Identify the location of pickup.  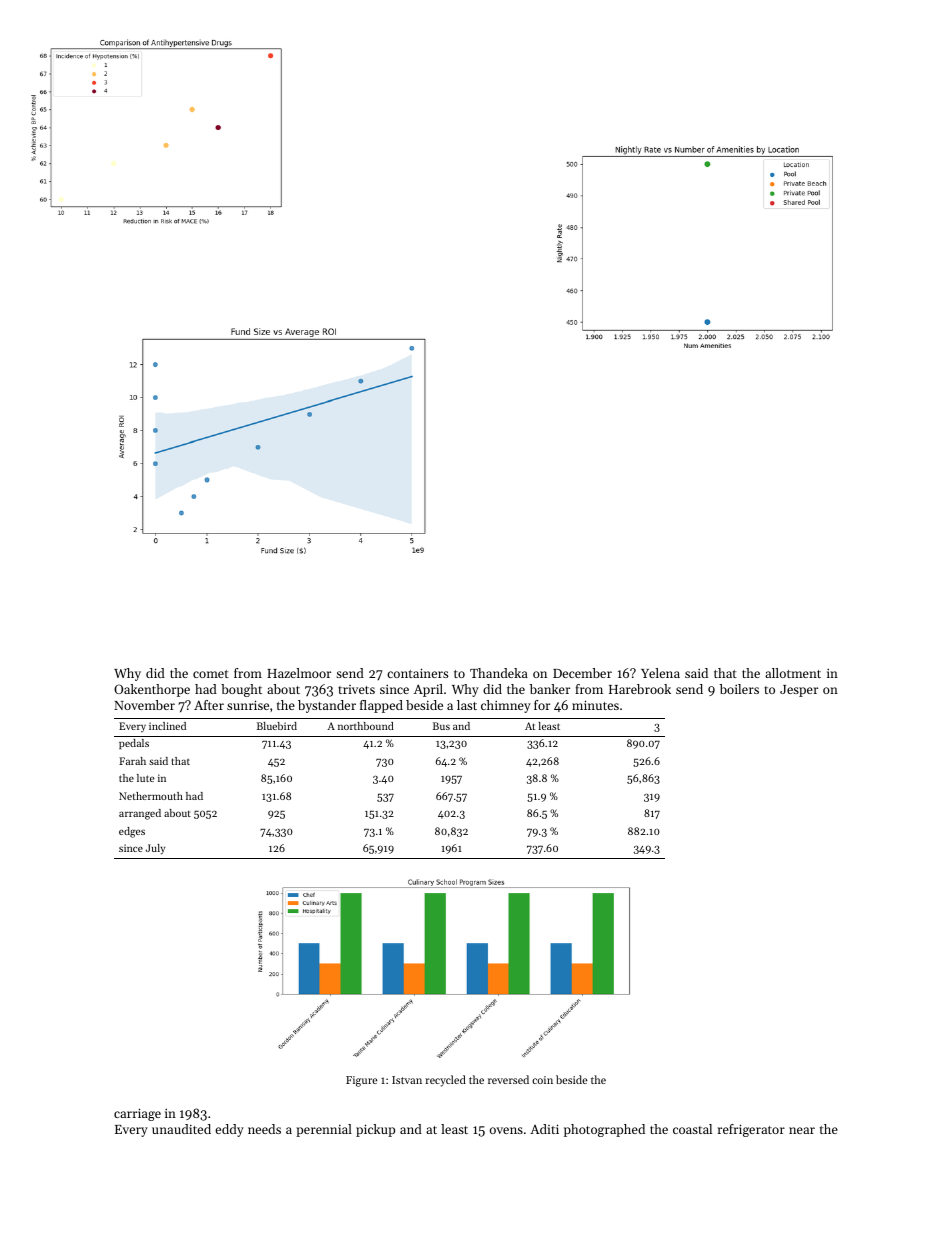
(375, 1130).
